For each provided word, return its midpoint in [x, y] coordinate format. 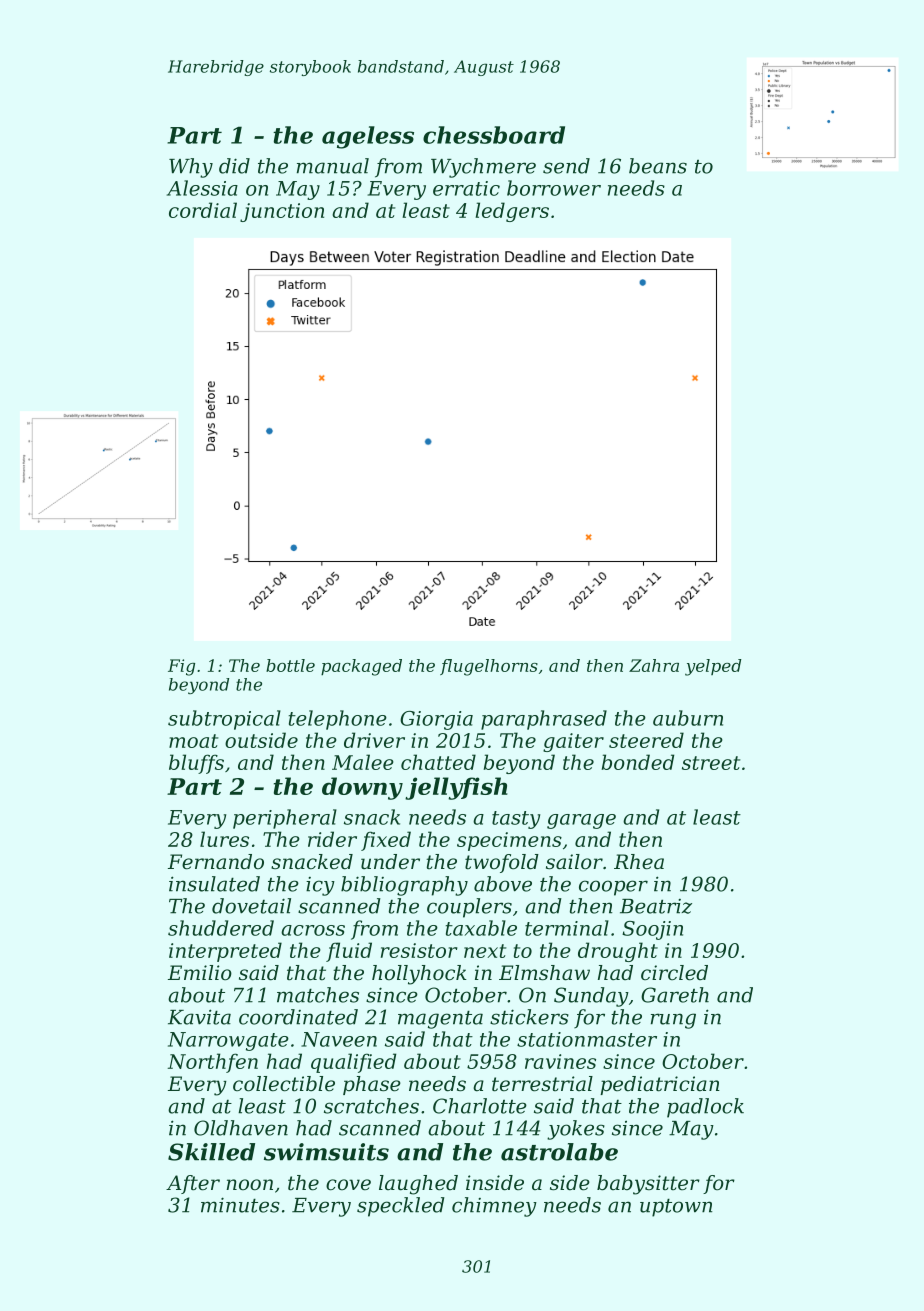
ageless [368, 137]
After [193, 1184]
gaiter [573, 742]
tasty [516, 820]
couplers [469, 908]
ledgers [512, 212]
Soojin [652, 930]
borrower [554, 188]
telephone [338, 720]
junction [282, 212]
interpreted [225, 952]
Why [191, 168]
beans [658, 166]
